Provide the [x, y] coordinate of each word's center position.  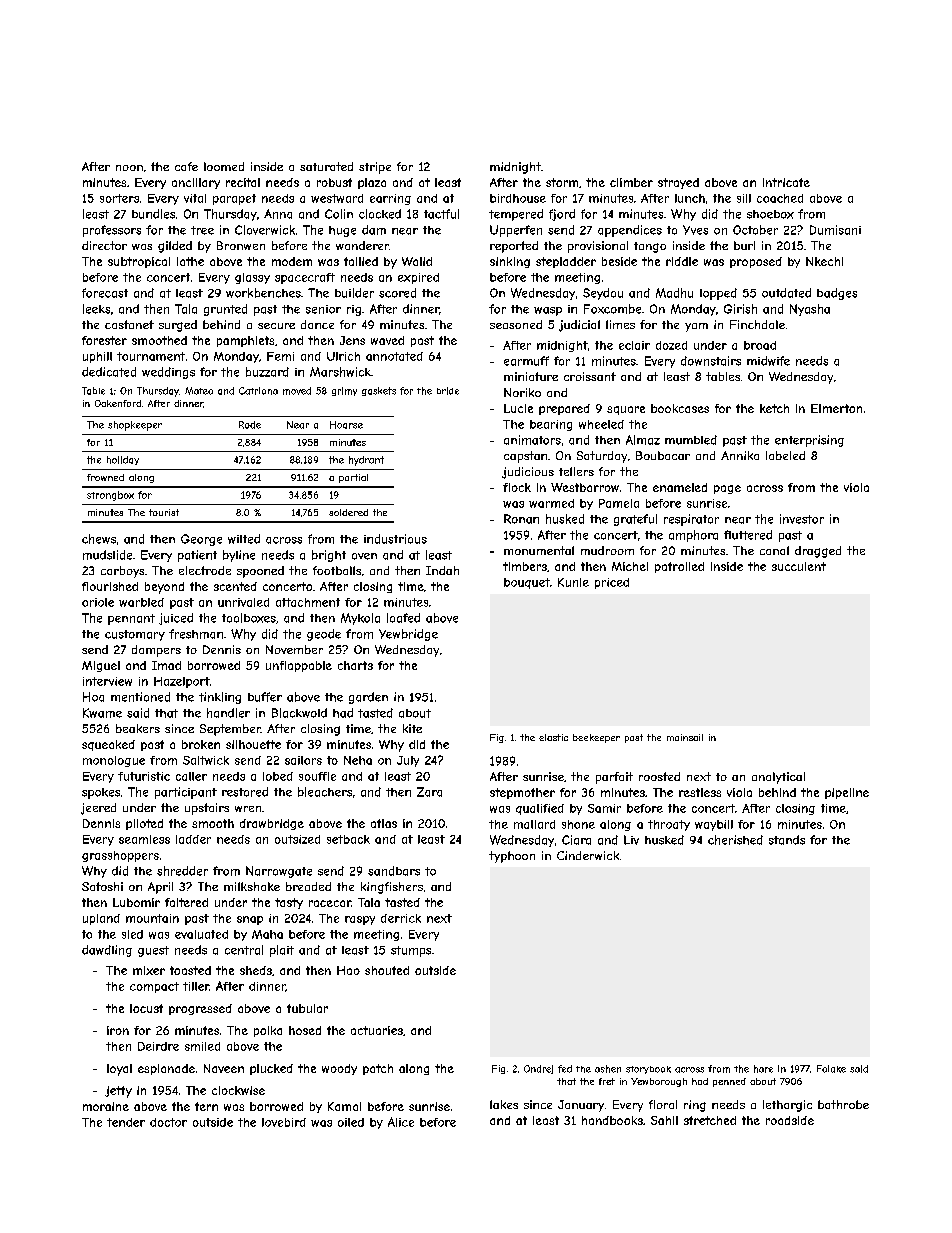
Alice [401, 1122]
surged [178, 326]
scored [397, 293]
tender [126, 1122]
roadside [790, 1120]
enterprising [809, 441]
